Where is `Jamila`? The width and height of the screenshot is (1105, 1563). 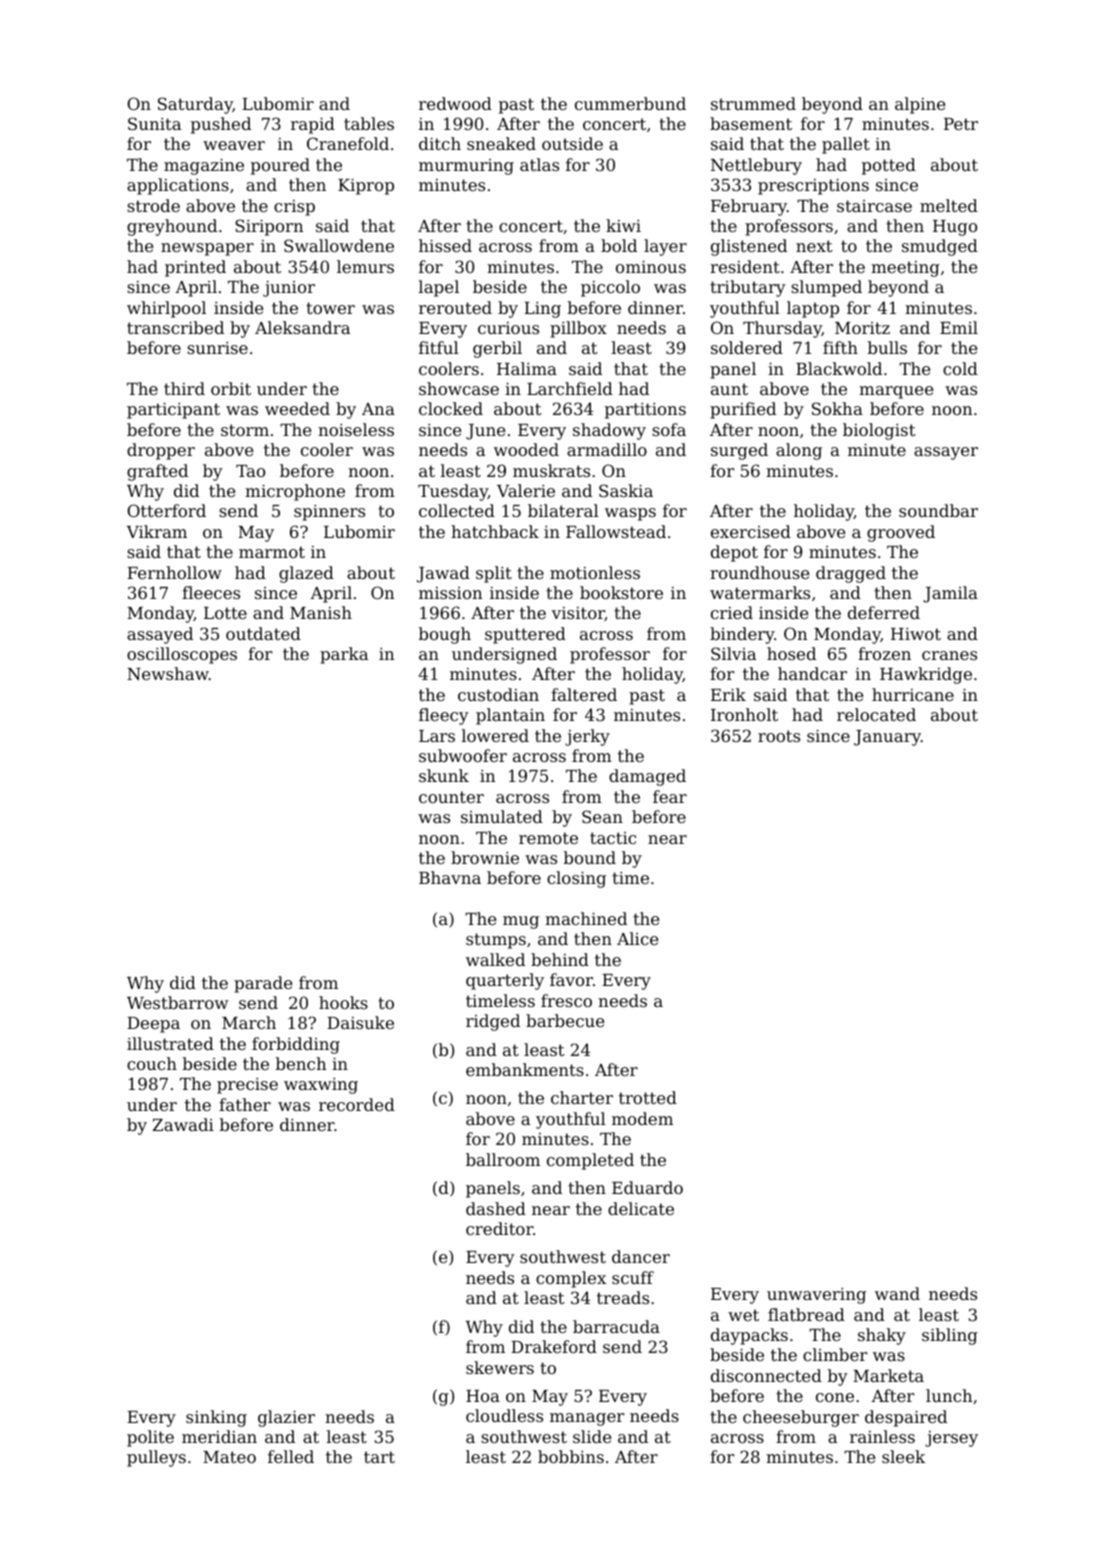 Jamila is located at coordinates (950, 594).
